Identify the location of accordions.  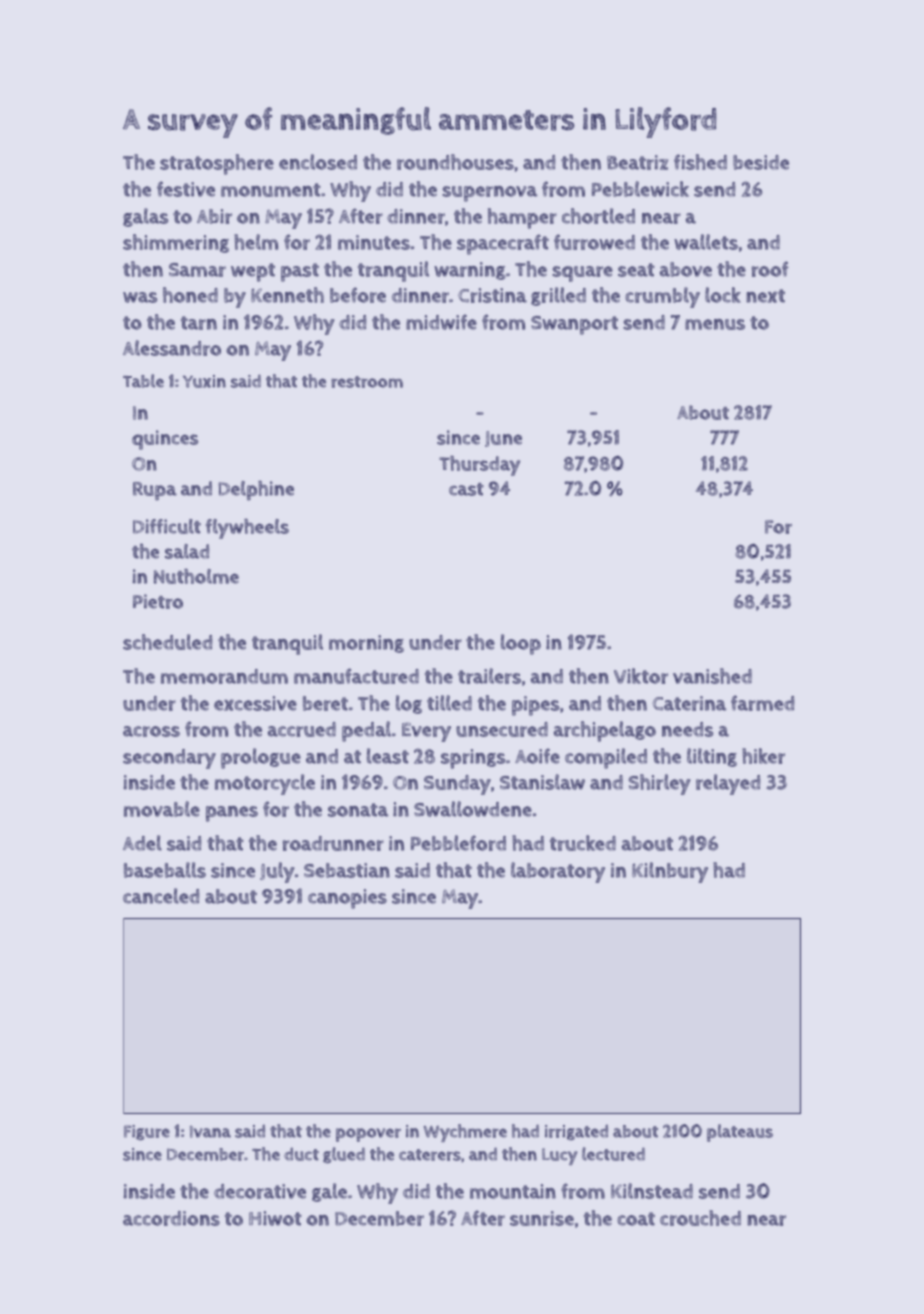
(171, 1218).
